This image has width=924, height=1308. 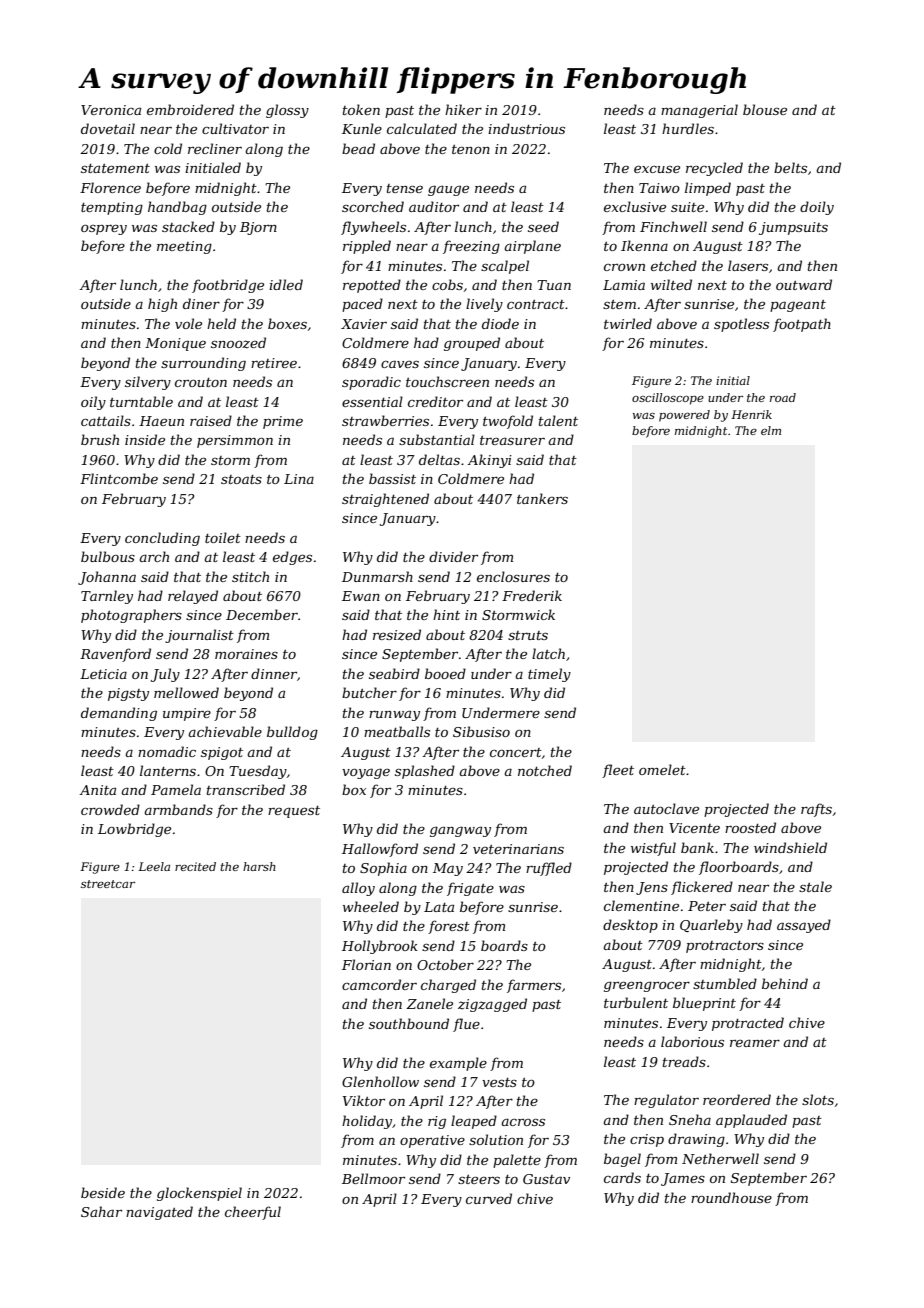 What do you see at coordinates (731, 1197) in the image?
I see `roundhouse` at bounding box center [731, 1197].
